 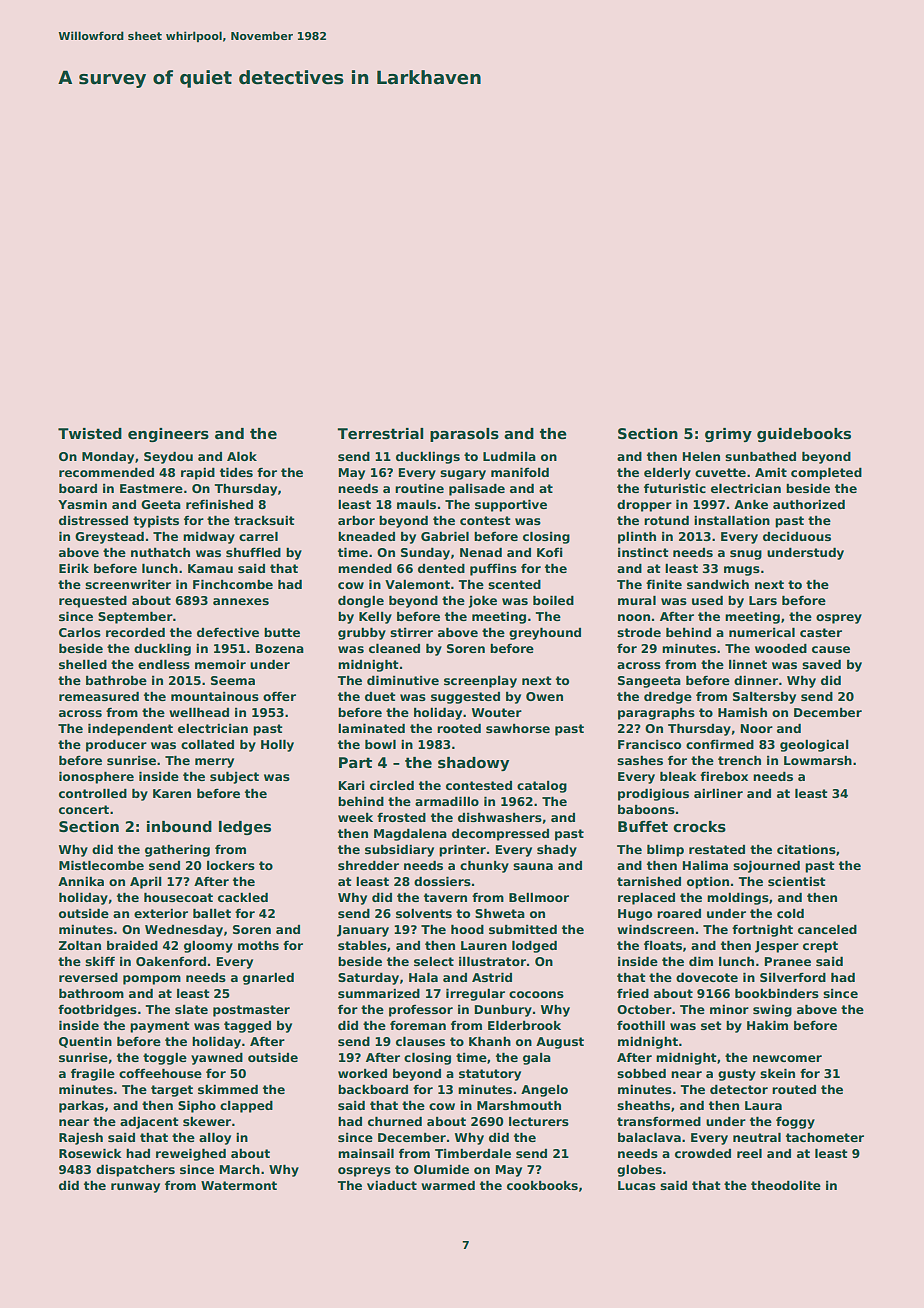 What do you see at coordinates (480, 682) in the page?
I see `screenplay` at bounding box center [480, 682].
